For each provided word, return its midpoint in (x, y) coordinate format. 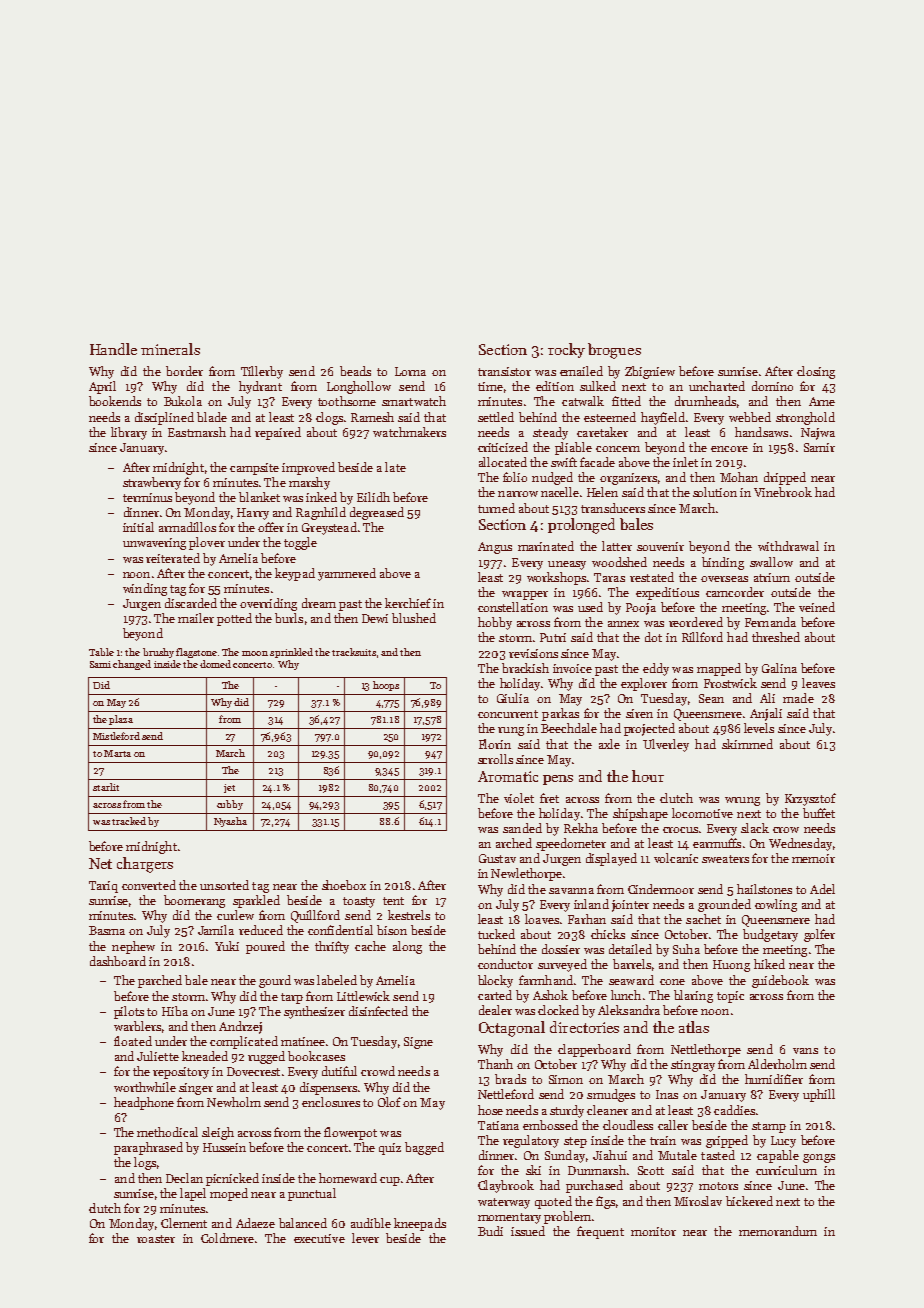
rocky (566, 350)
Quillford (315, 916)
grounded (724, 905)
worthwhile (145, 1087)
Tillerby (262, 372)
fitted (626, 401)
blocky (495, 981)
